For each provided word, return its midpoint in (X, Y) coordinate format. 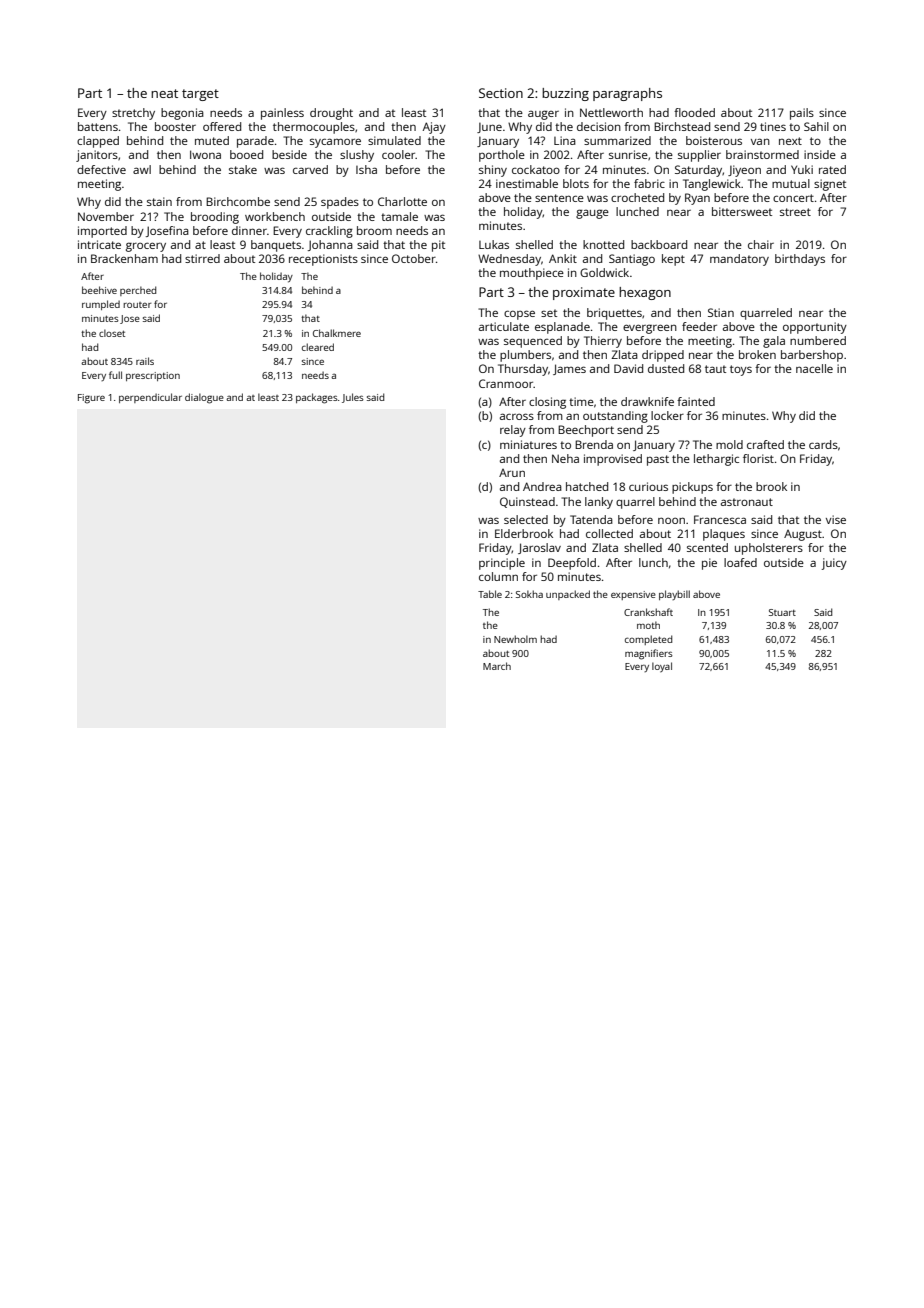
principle (502, 564)
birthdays (800, 260)
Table (490, 594)
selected (526, 519)
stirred (202, 258)
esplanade (562, 328)
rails (145, 361)
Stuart (782, 612)
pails (802, 114)
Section (501, 93)
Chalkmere (337, 333)
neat (164, 93)
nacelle (814, 368)
